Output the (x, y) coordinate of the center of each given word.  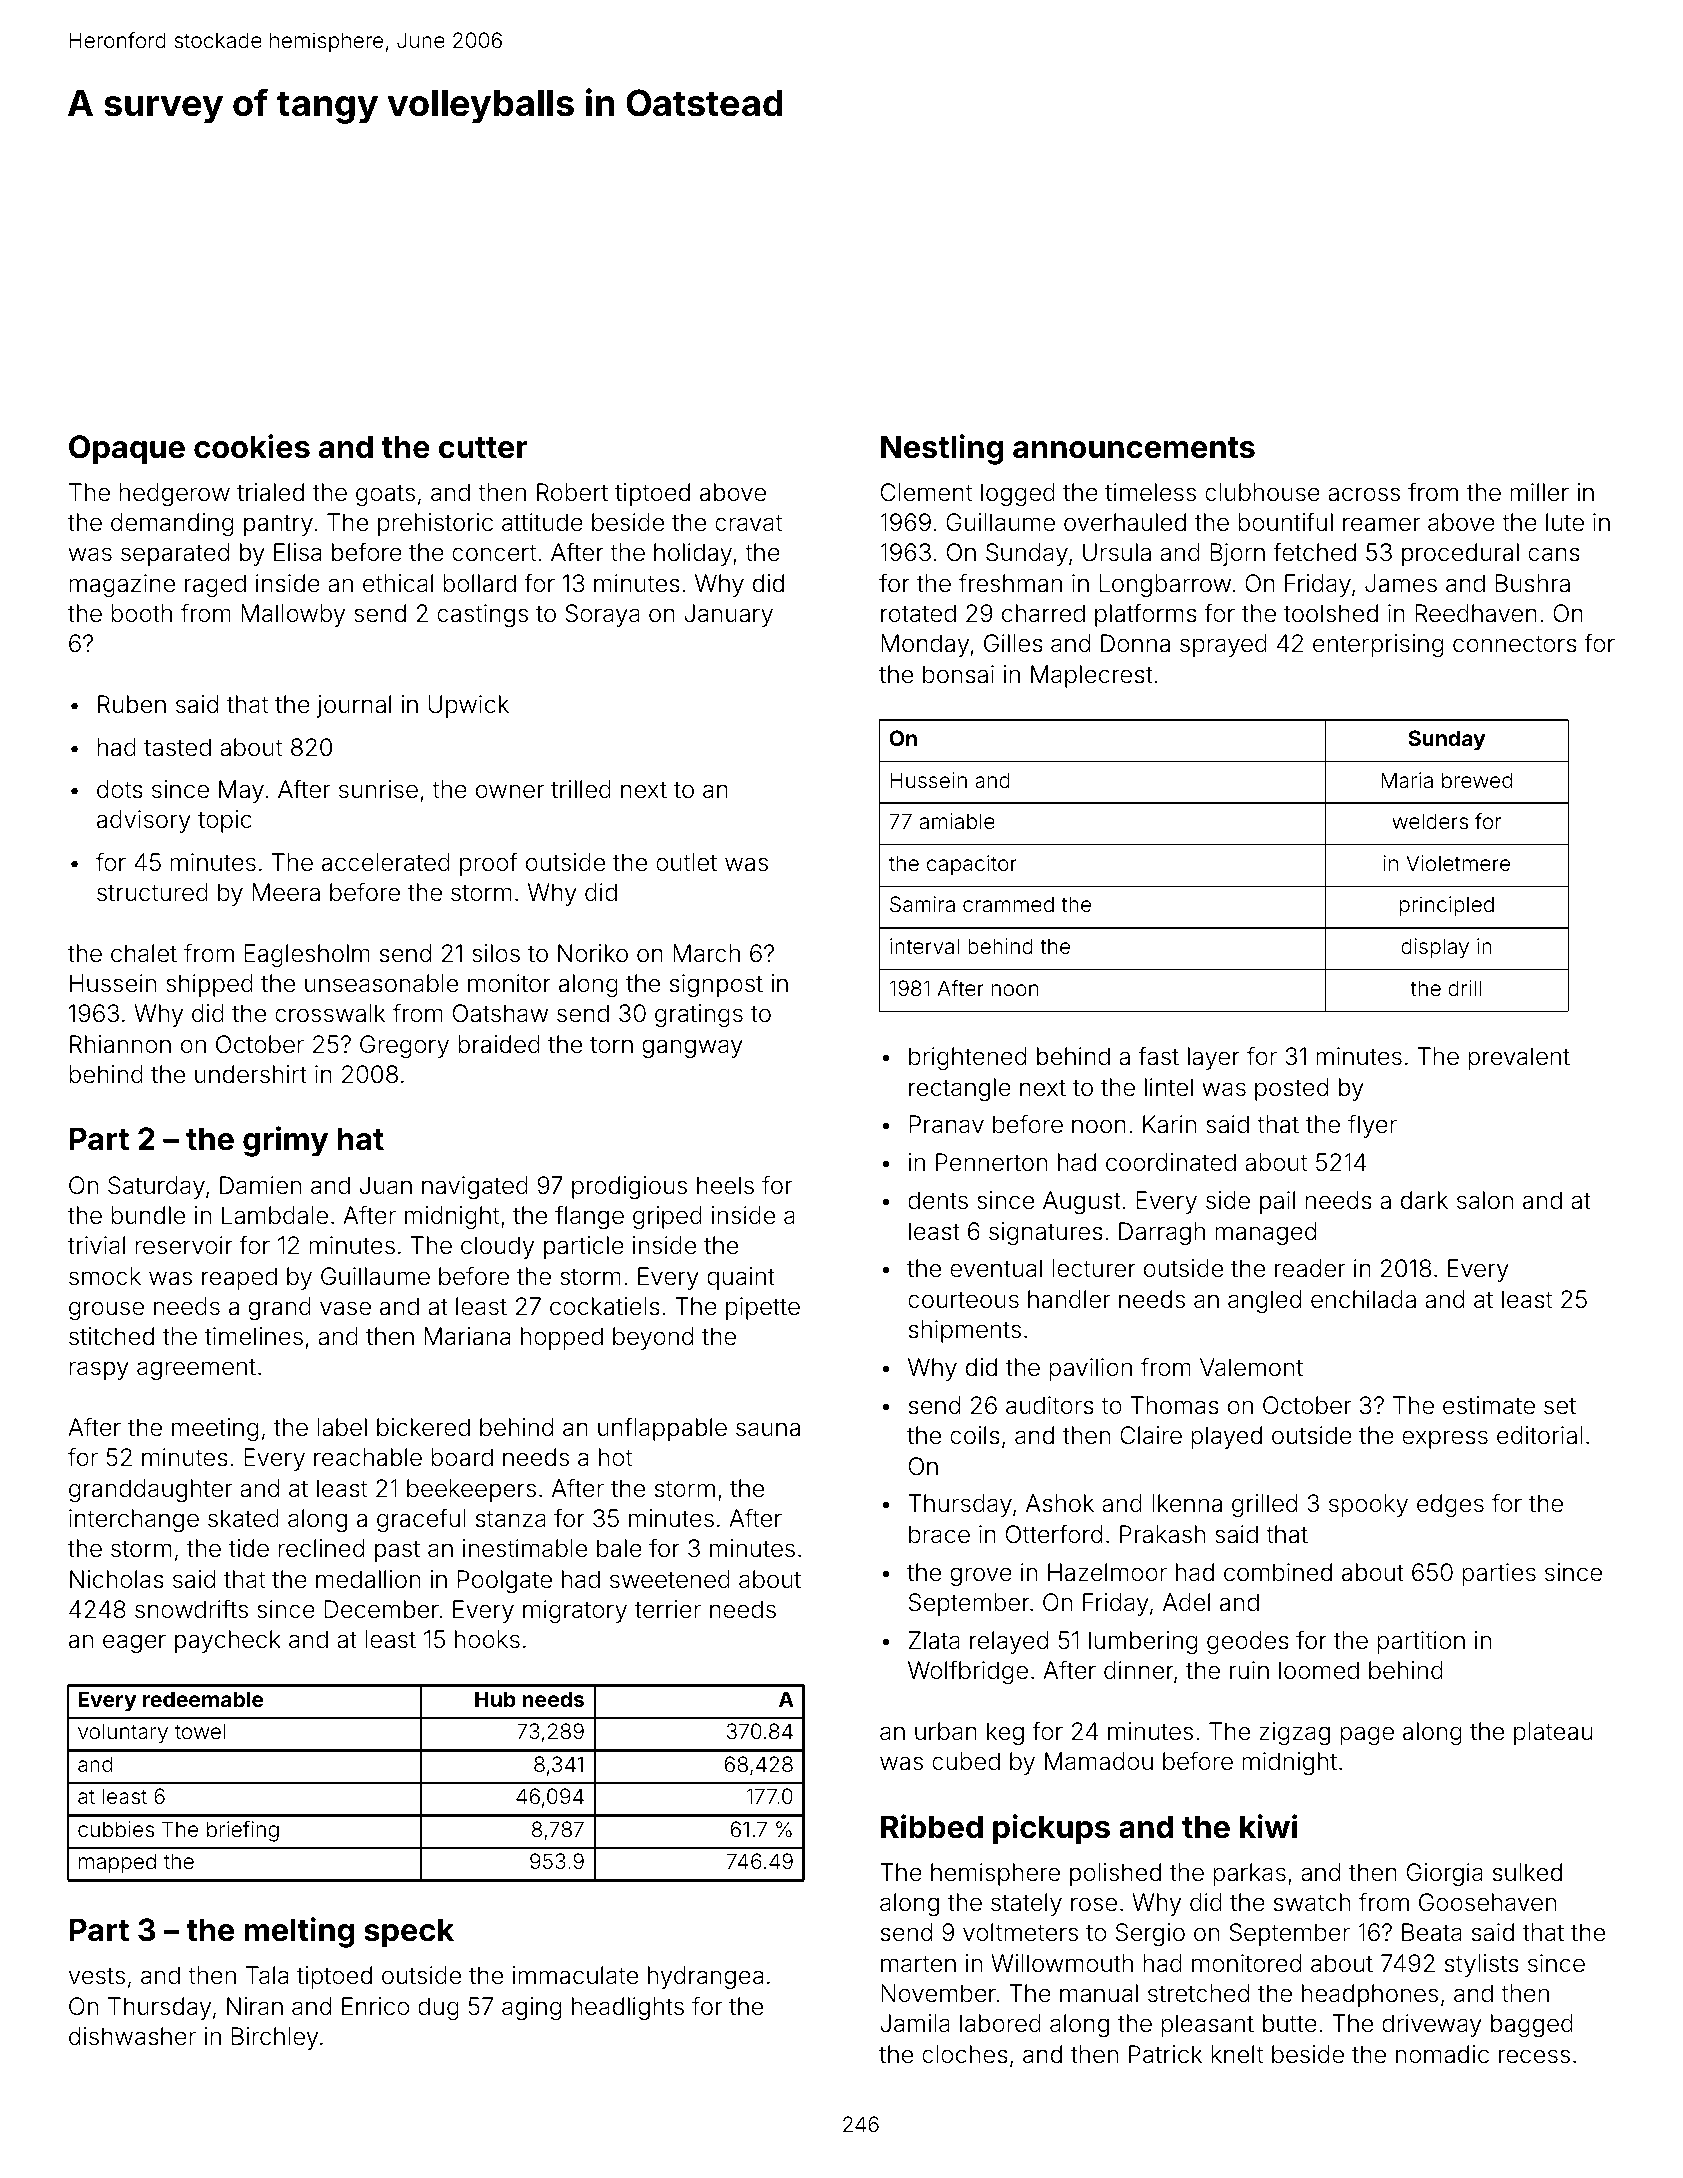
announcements (1134, 448)
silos (496, 953)
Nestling (942, 449)
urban (946, 1731)
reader (1310, 1268)
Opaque (127, 450)
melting (299, 1932)
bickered (423, 1427)
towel (200, 1731)
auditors (1050, 1405)
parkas (1249, 1874)
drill (1464, 988)
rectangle (960, 1089)
